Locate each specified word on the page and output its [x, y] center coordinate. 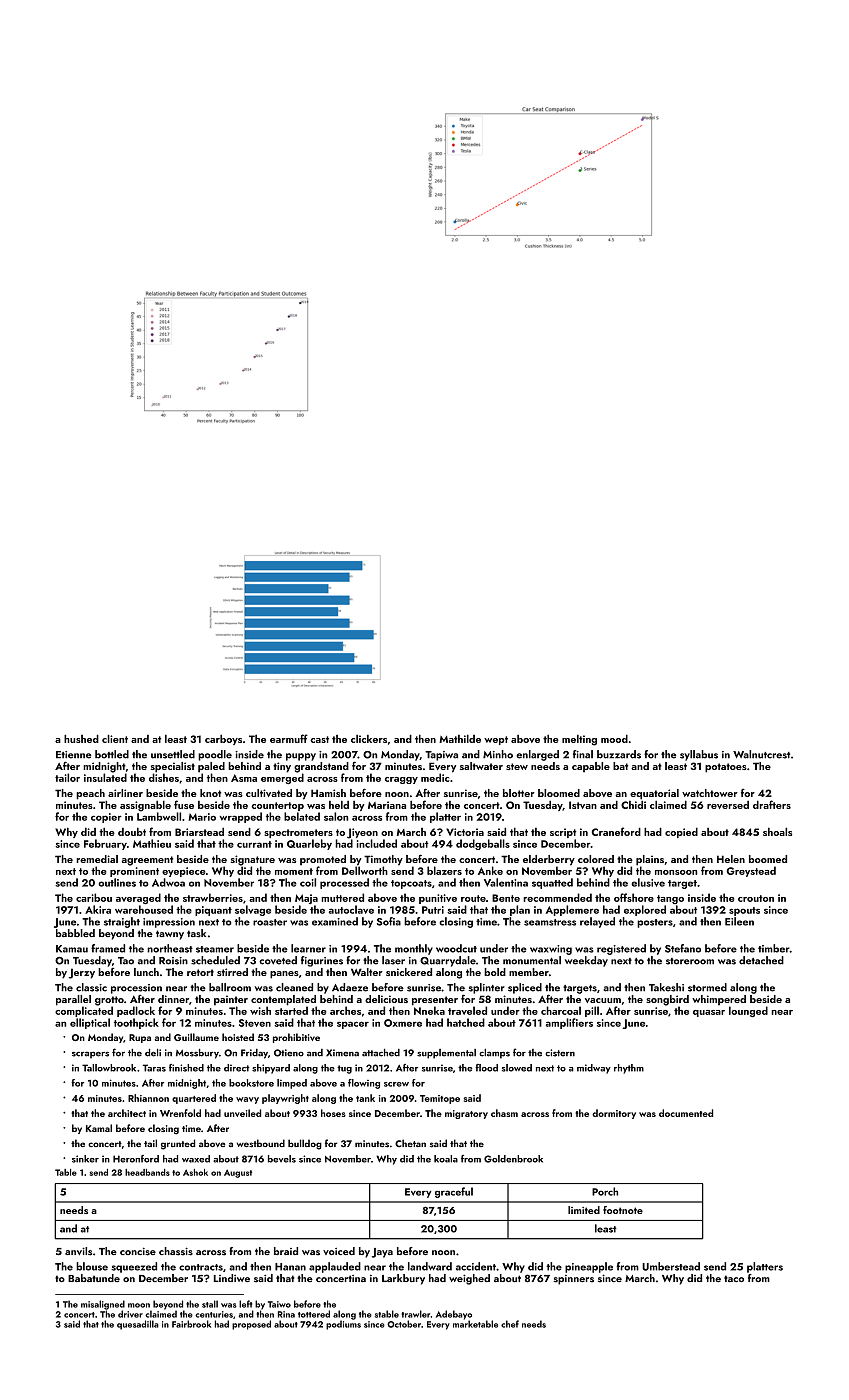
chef [510, 1324]
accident [476, 1266]
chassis [176, 1251]
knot [210, 793]
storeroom [690, 961]
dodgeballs [483, 844]
